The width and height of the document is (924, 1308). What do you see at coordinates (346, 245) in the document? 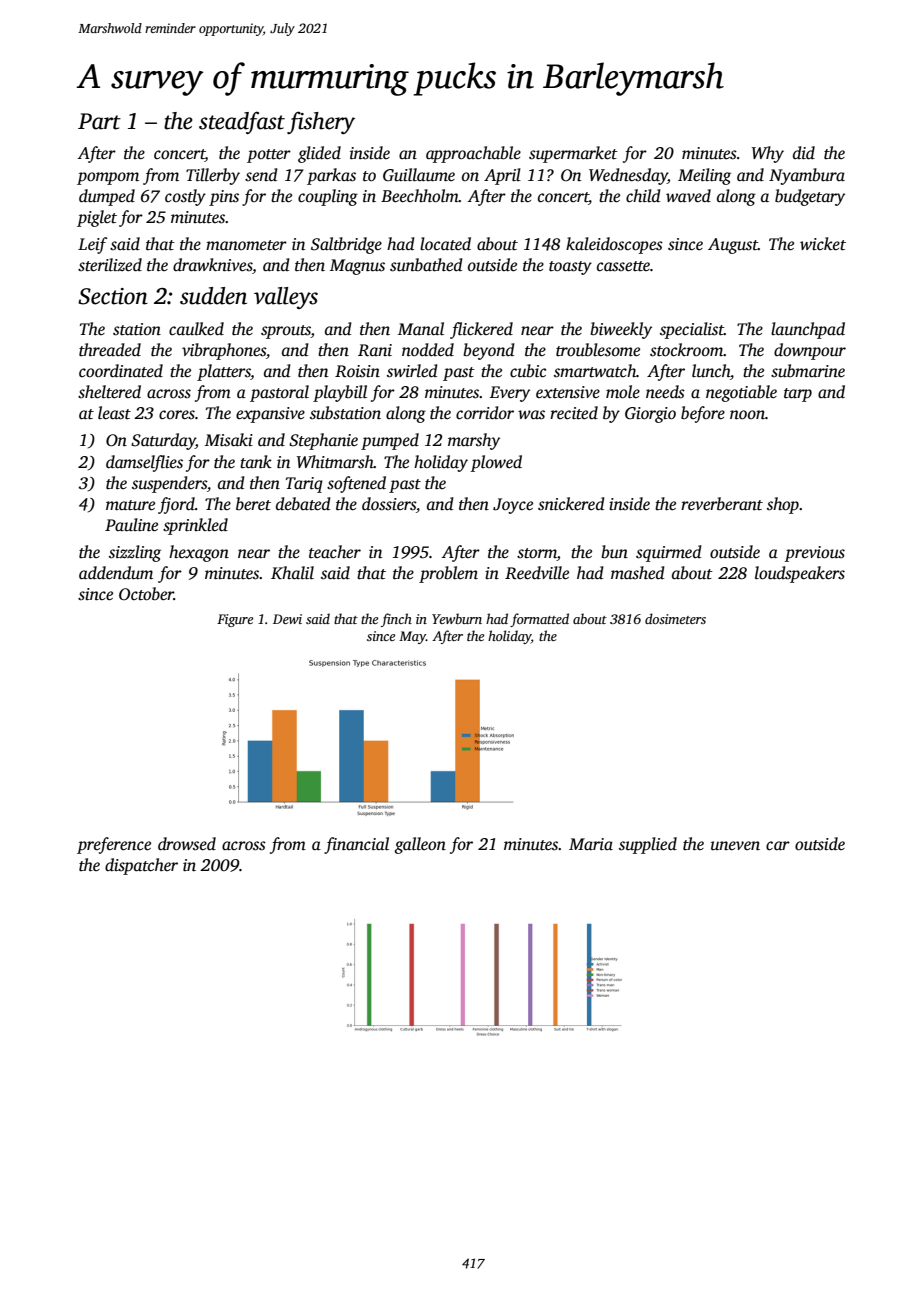
I see `Saltbridge` at bounding box center [346, 245].
